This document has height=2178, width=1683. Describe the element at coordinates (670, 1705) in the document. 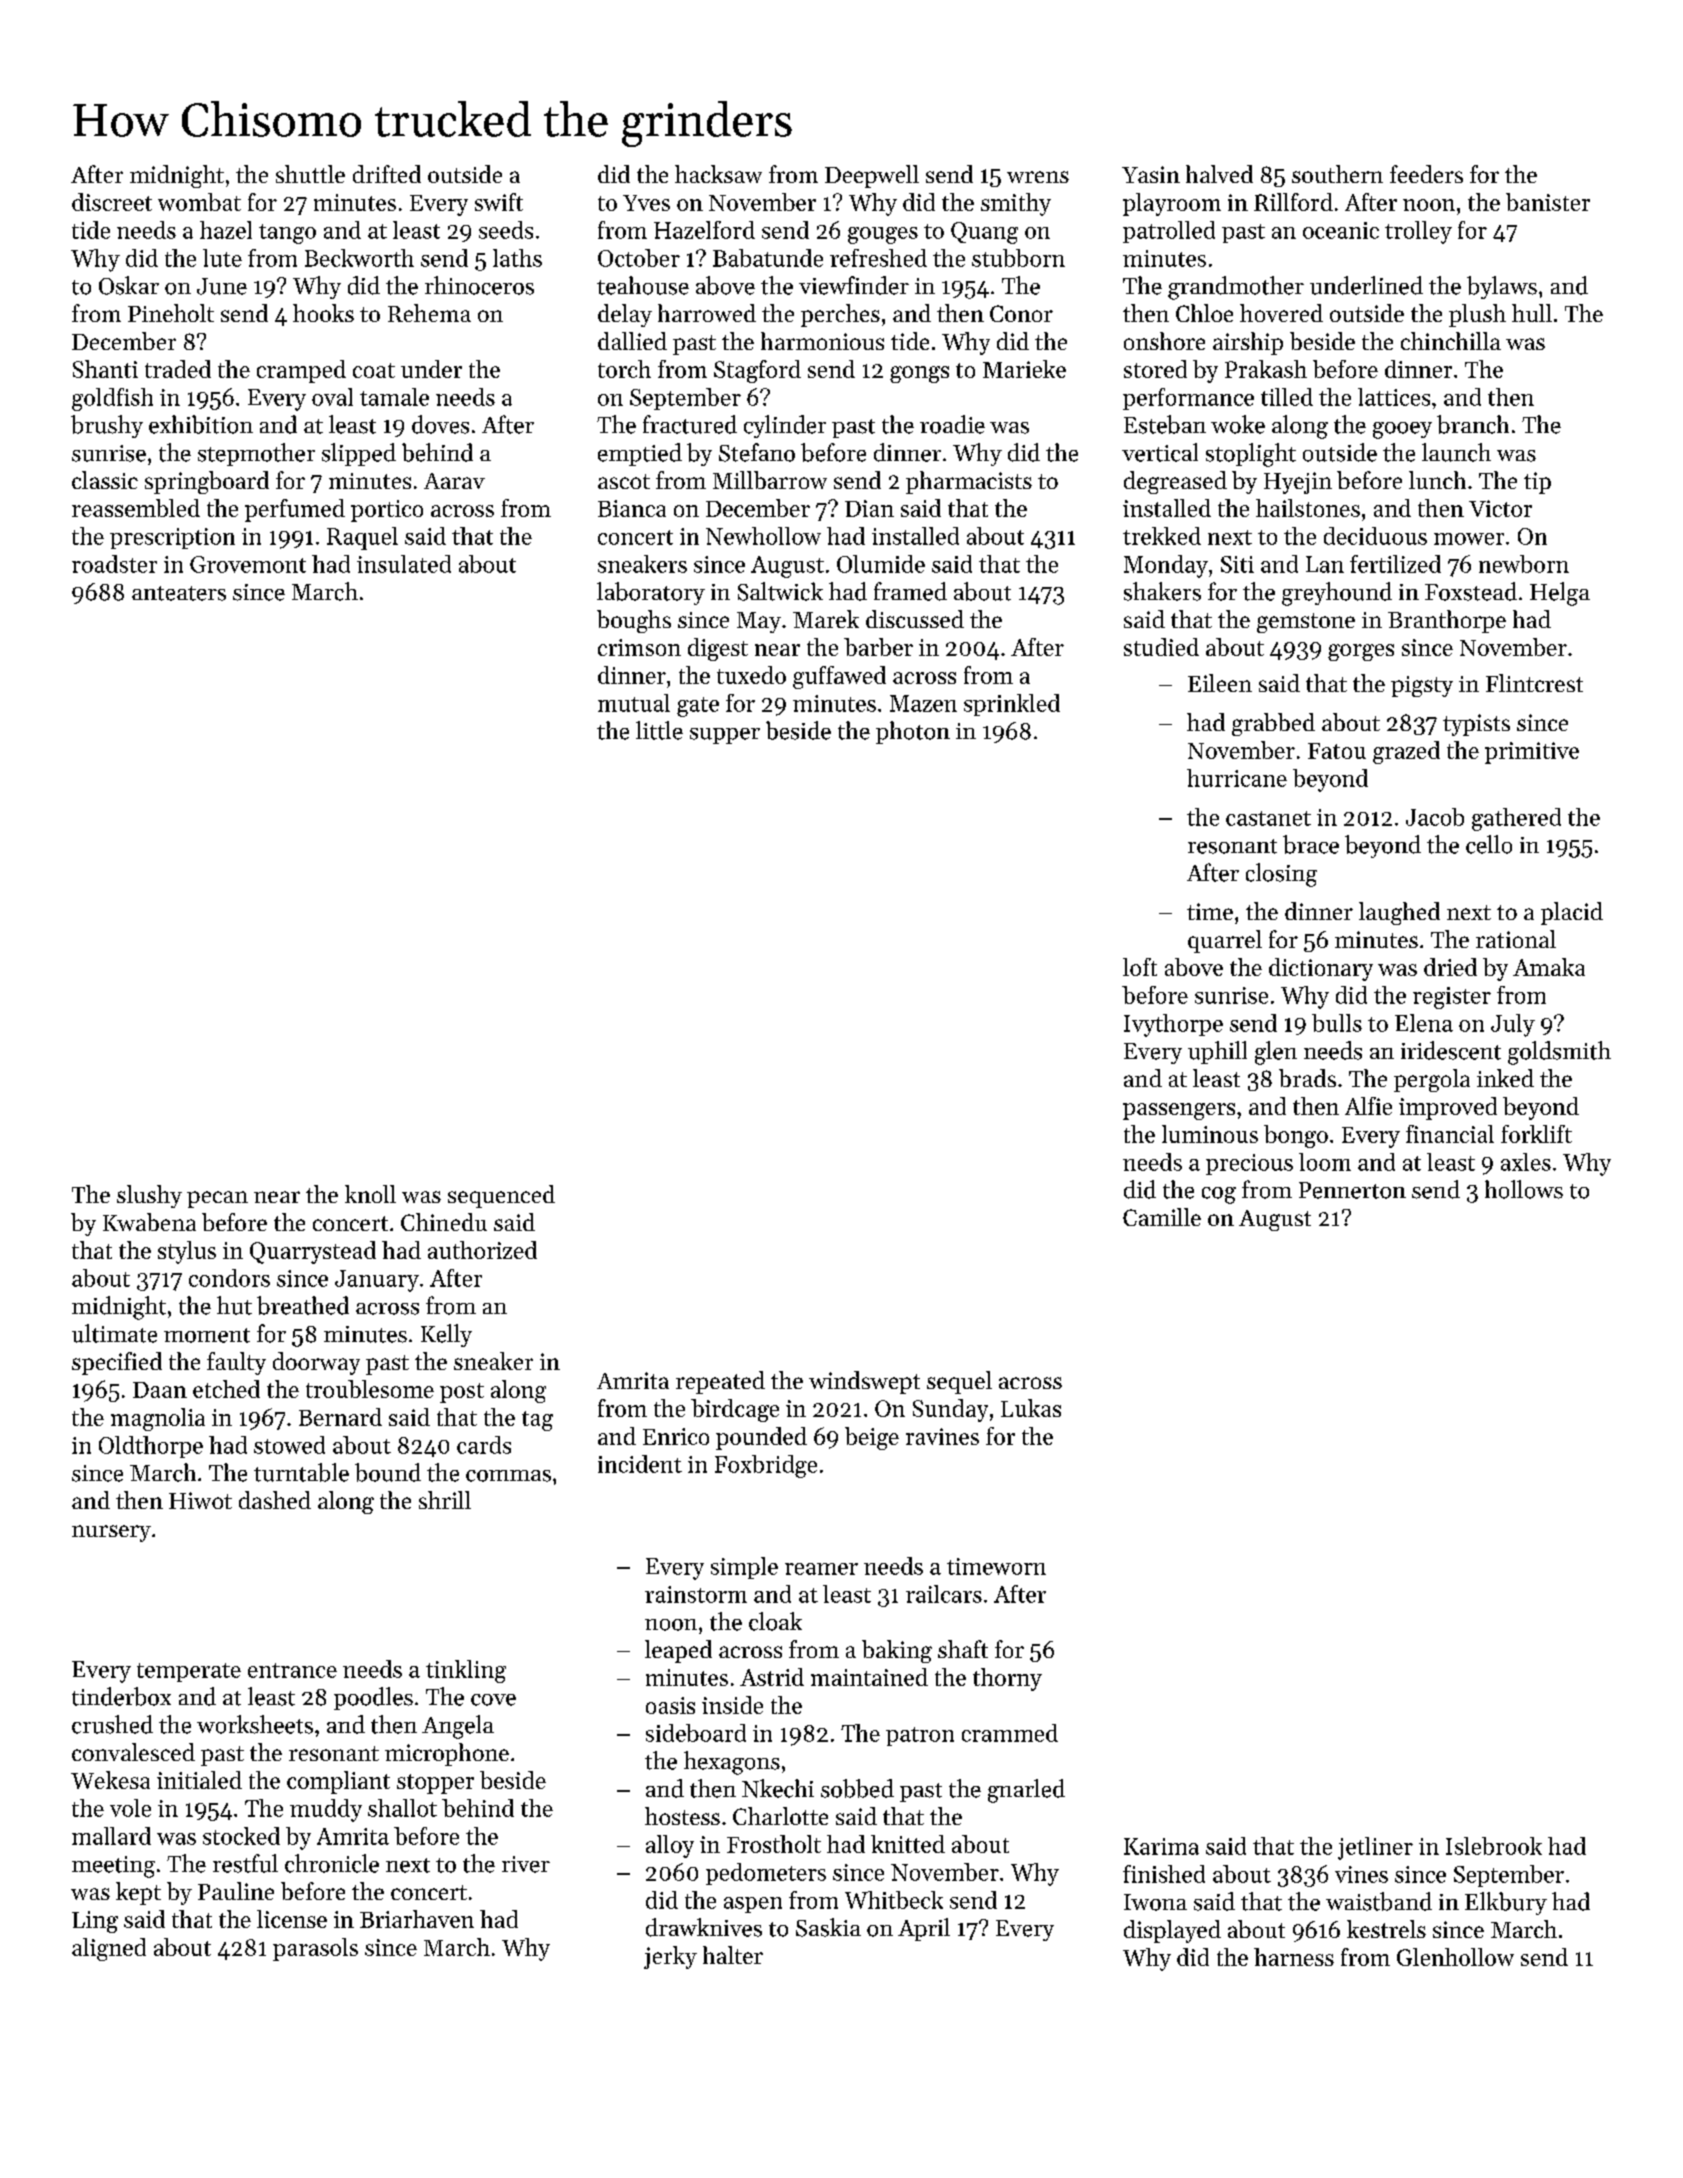

I see `oasis` at that location.
